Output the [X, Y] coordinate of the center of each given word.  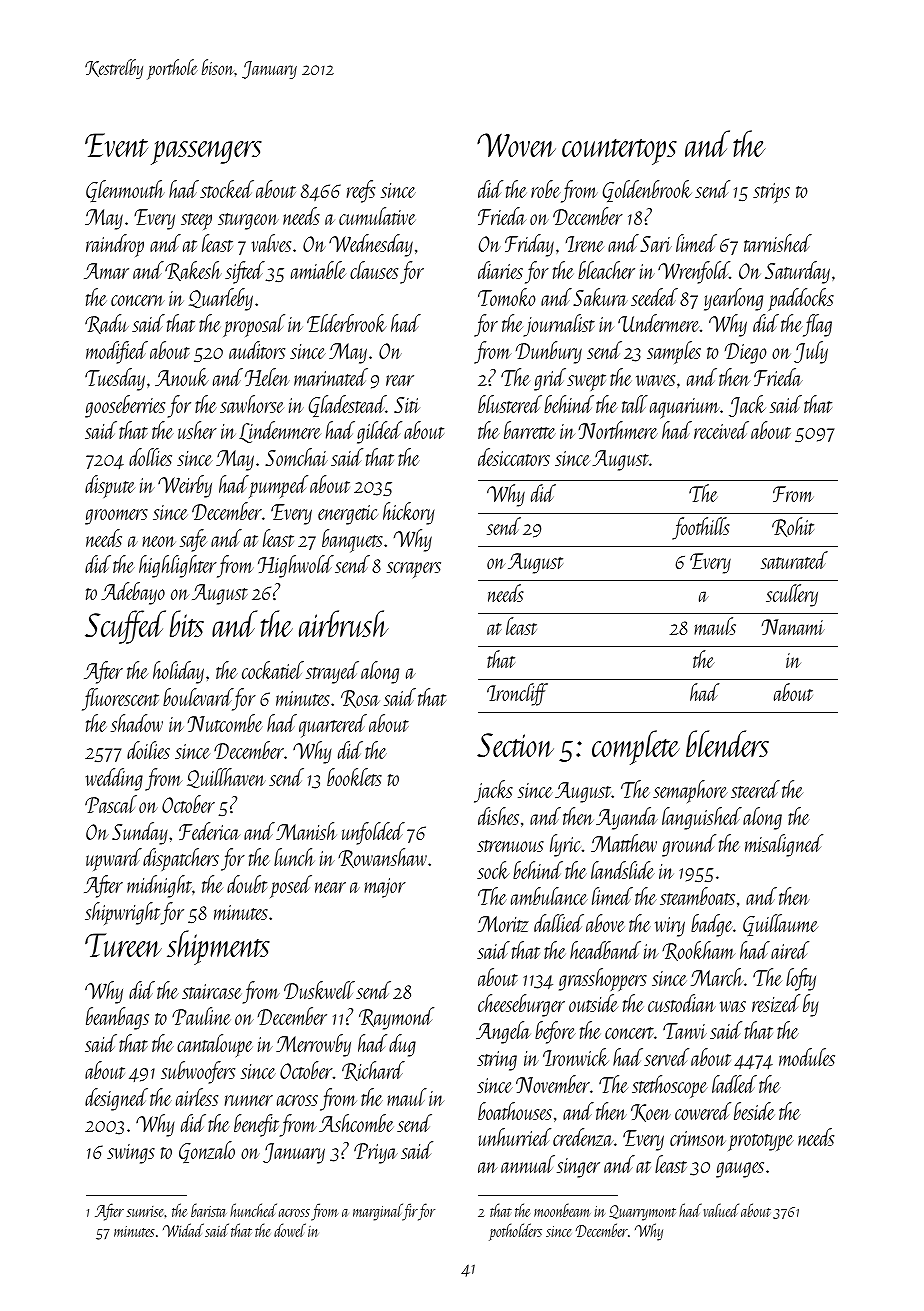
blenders [727, 743]
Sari [656, 244]
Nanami [793, 627]
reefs [361, 191]
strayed [332, 672]
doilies [148, 750]
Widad [183, 1230]
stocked [227, 189]
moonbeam [562, 1210]
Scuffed [125, 627]
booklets [354, 777]
